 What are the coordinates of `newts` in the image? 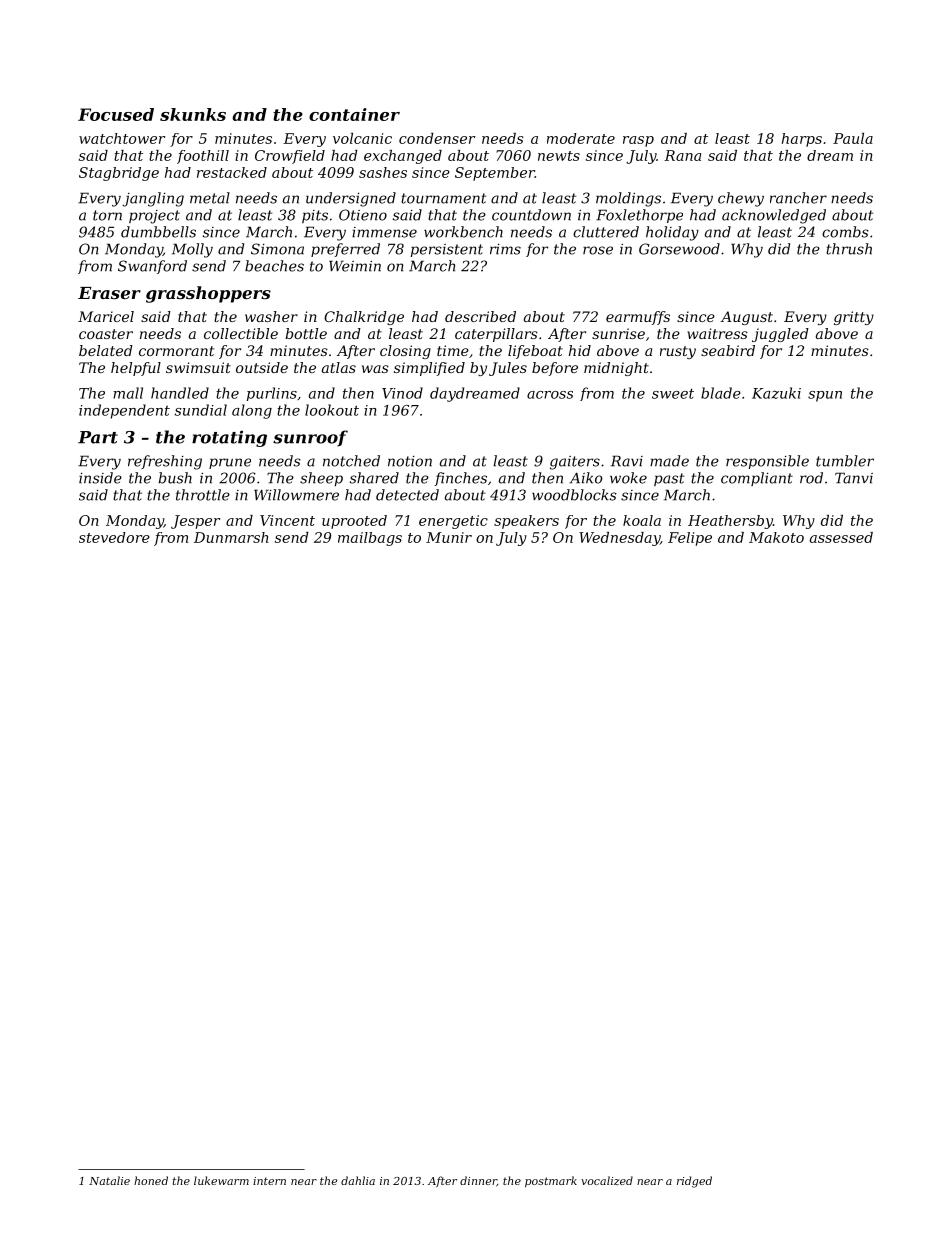 It's located at (559, 156).
